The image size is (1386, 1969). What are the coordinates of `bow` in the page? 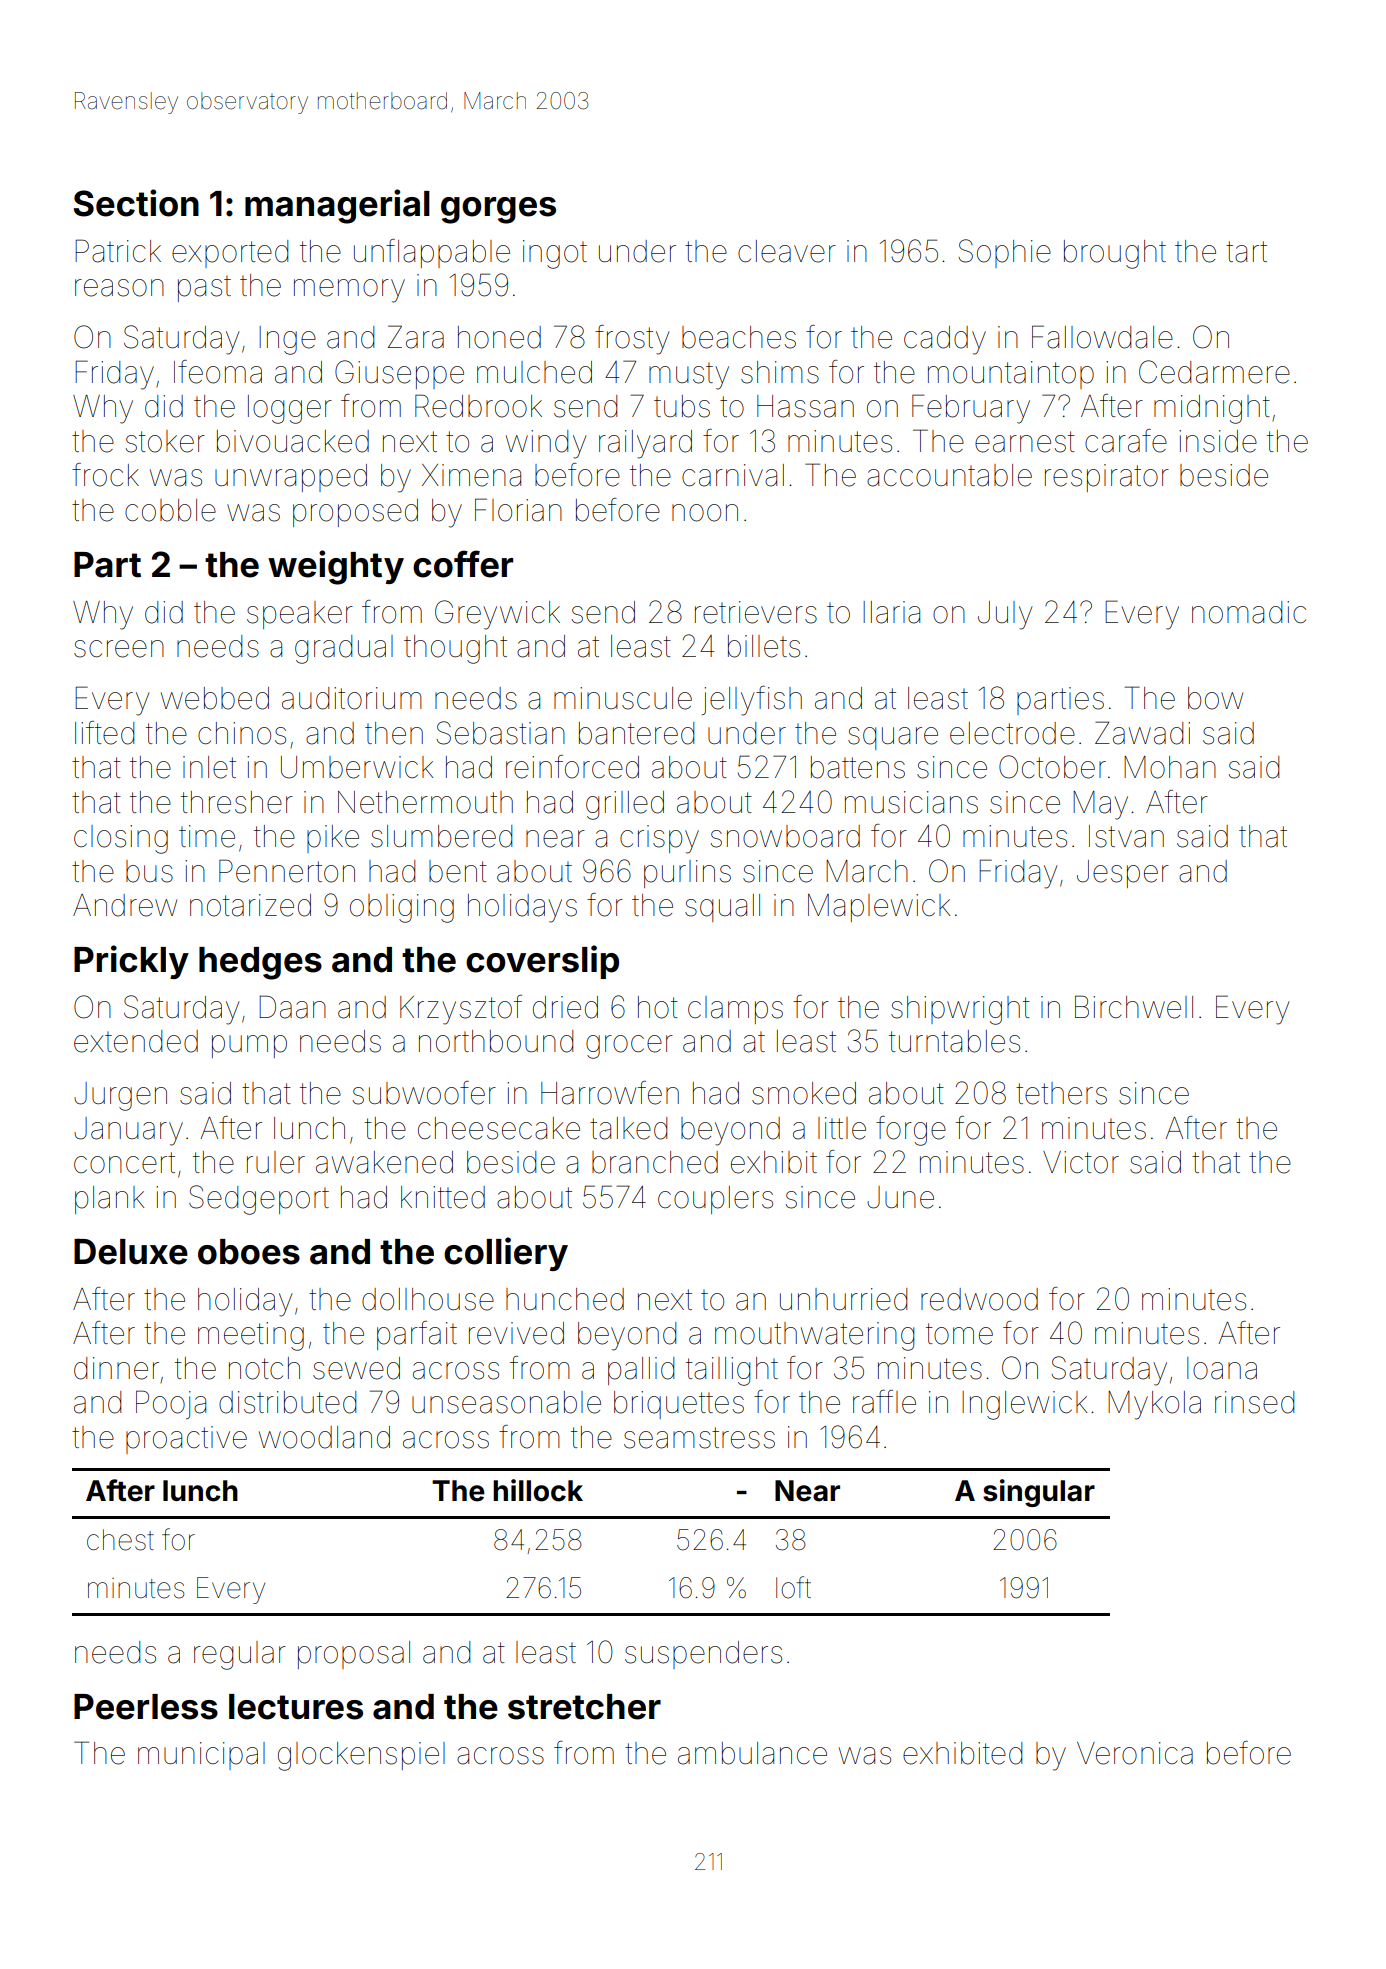 It's located at (1215, 698).
